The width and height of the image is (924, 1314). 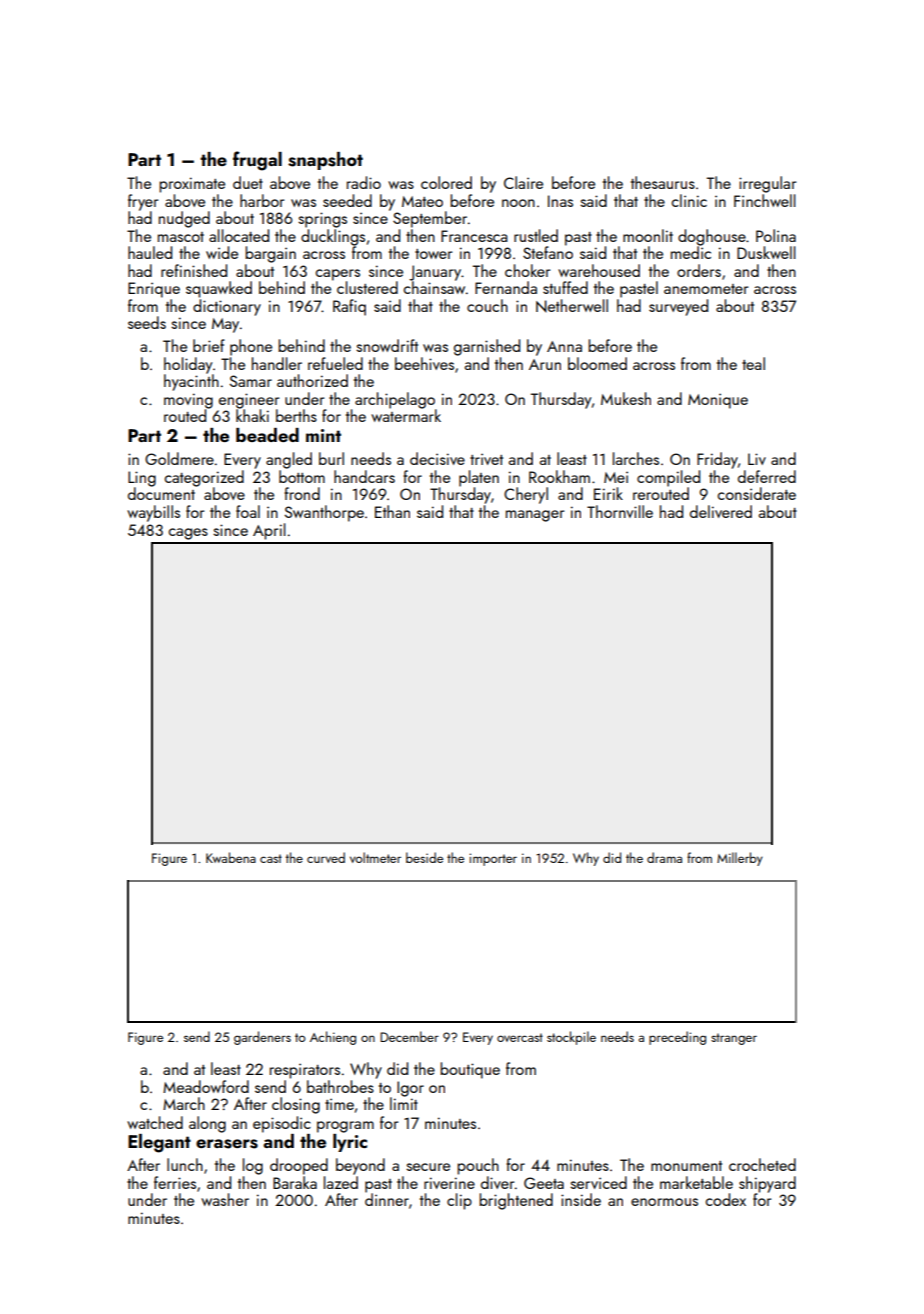 I want to click on chainsaw, so click(x=434, y=287).
